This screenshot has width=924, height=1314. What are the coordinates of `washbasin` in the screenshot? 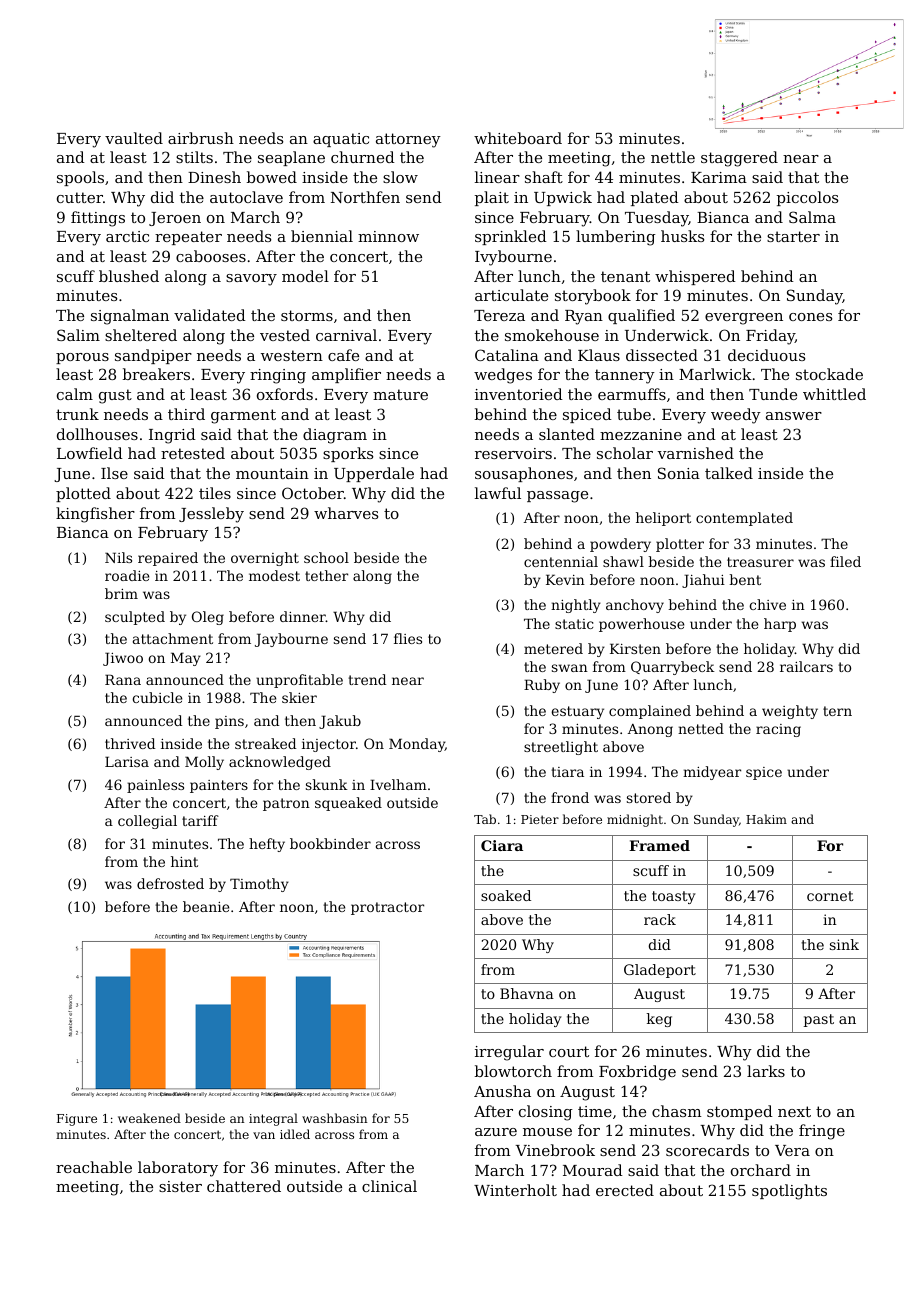 It's located at (334, 1118).
